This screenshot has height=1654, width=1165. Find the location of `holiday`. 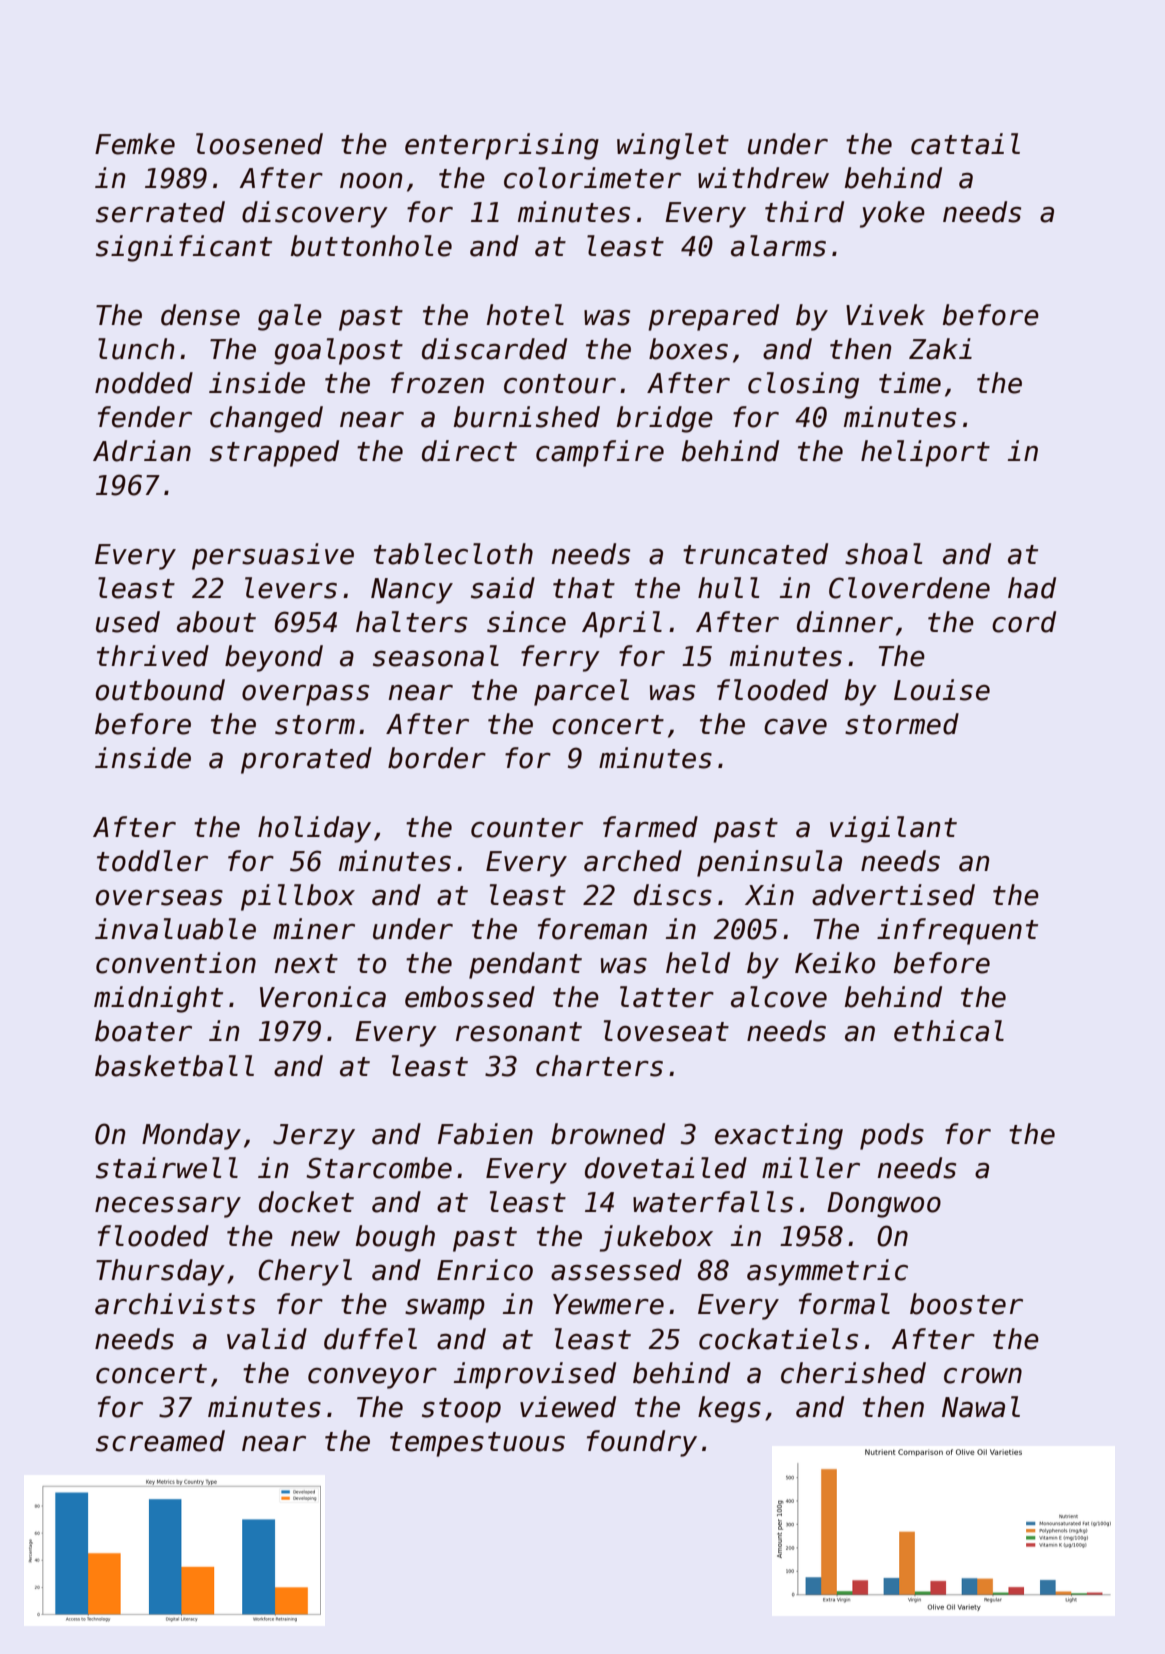

holiday is located at coordinates (314, 829).
